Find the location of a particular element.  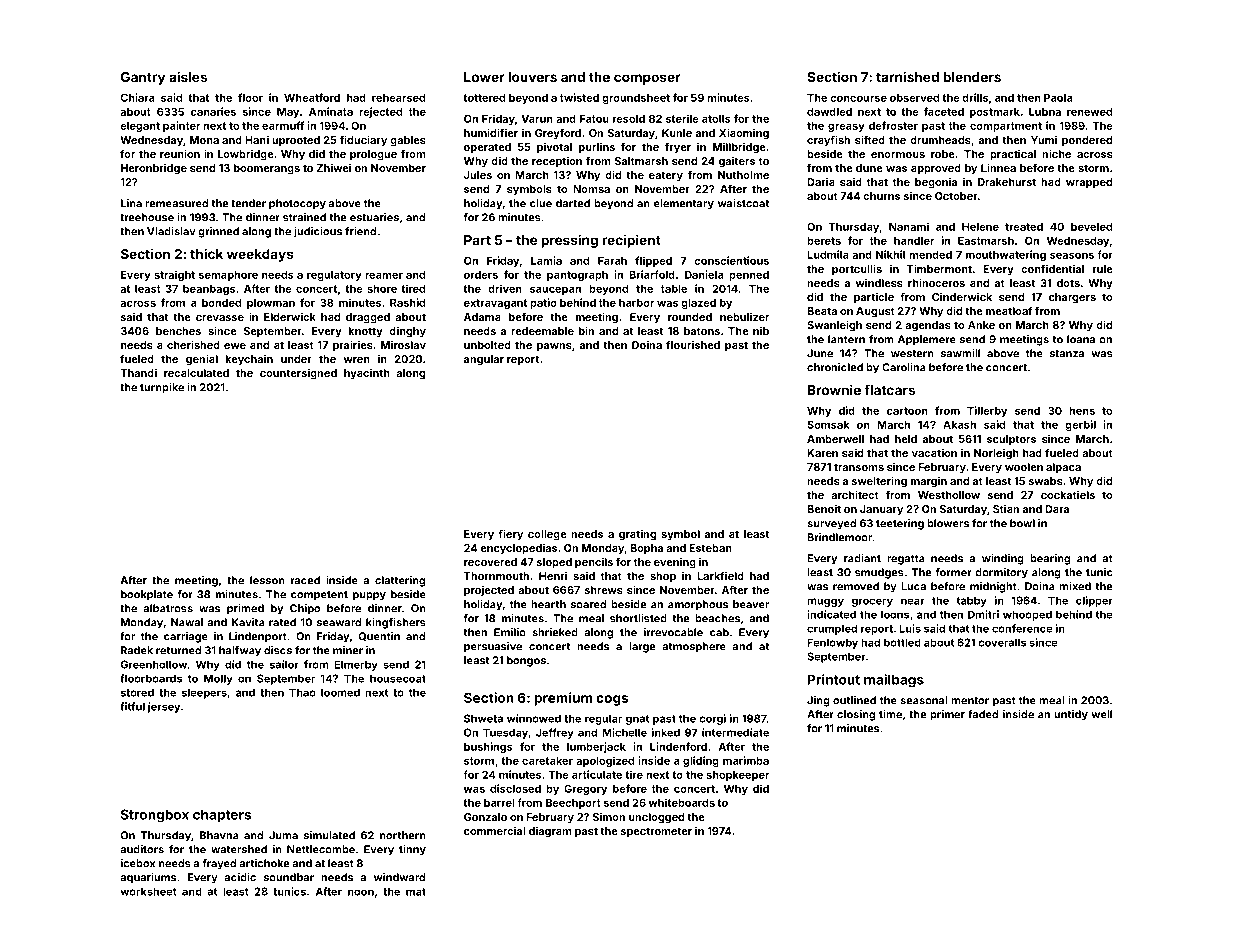

mat is located at coordinates (416, 892).
